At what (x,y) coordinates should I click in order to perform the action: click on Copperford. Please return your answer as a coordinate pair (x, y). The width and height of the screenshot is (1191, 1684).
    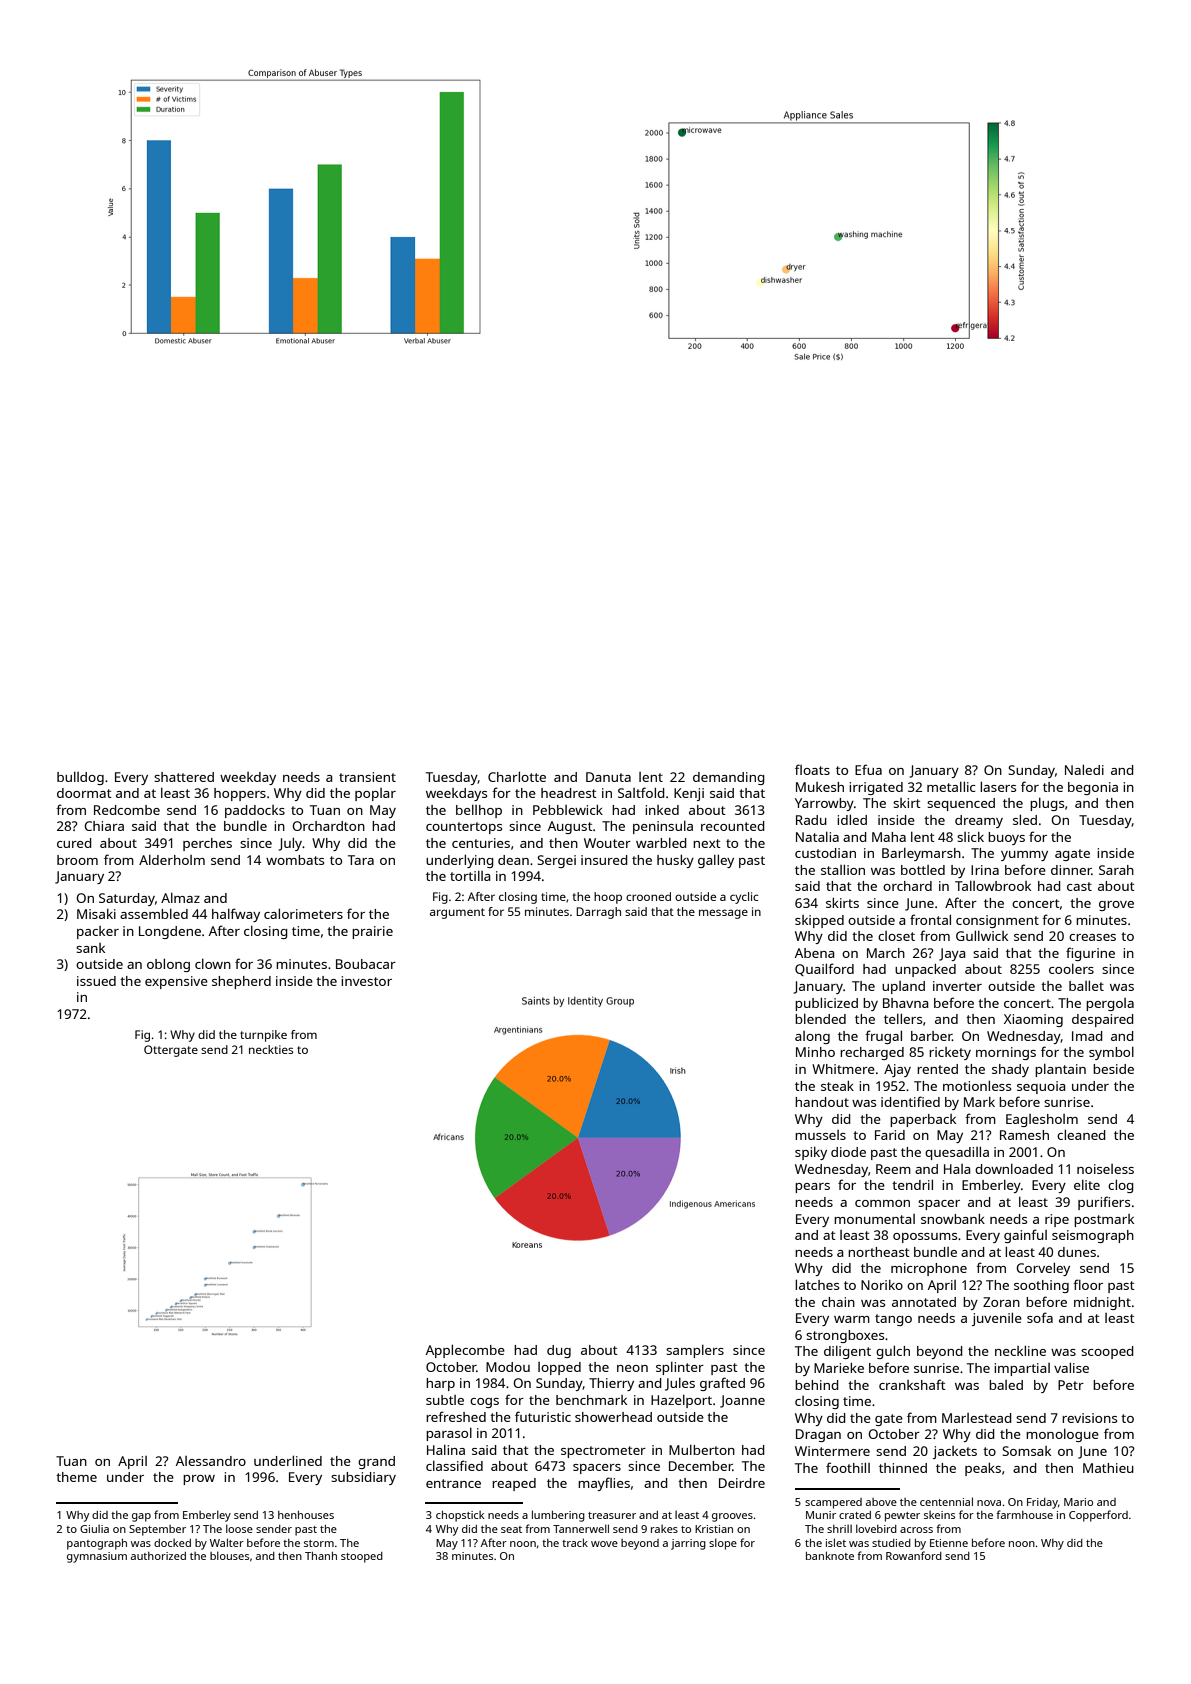
    Looking at the image, I should click on (1098, 1516).
